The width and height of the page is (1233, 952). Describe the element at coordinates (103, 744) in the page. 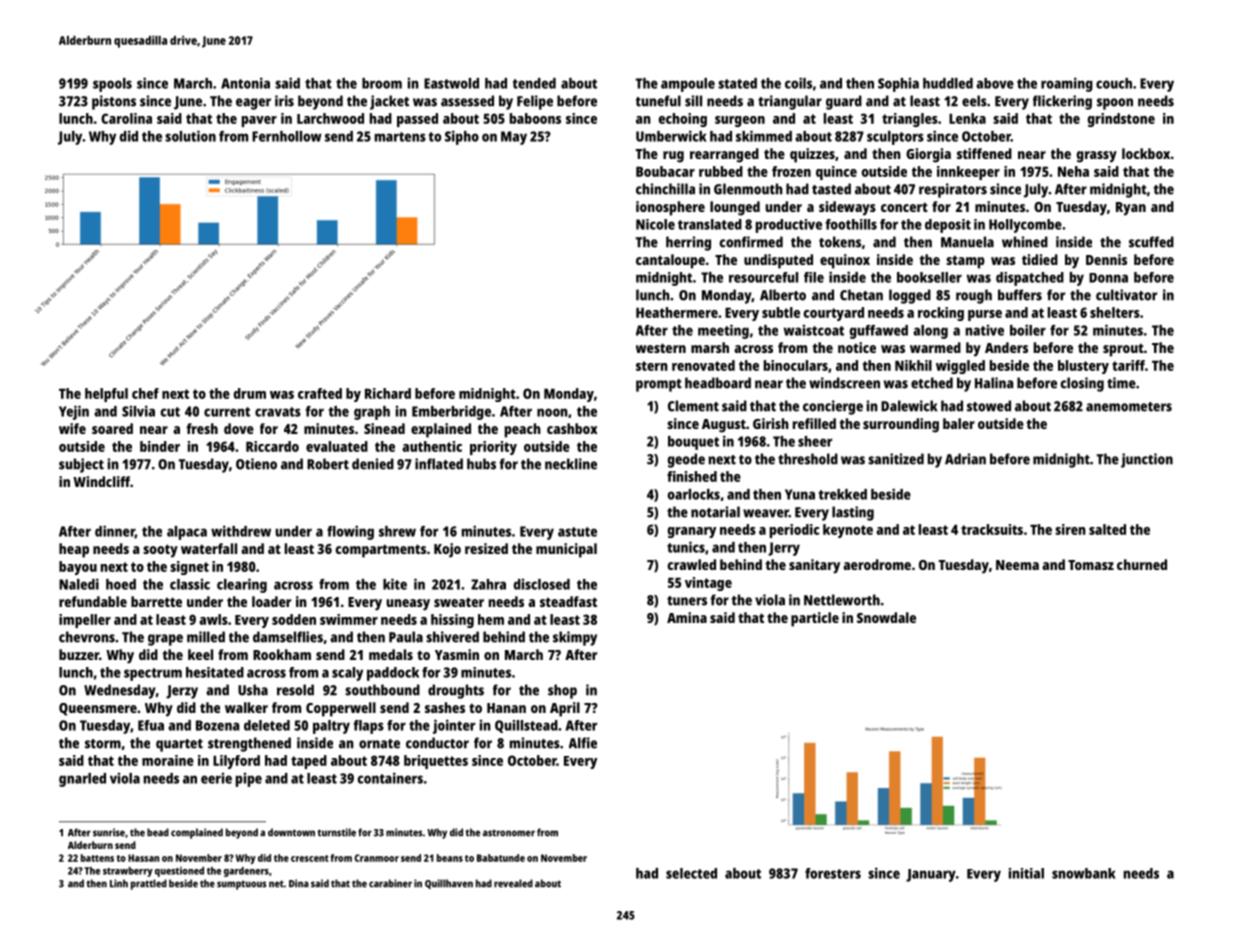

I see `storm` at that location.
